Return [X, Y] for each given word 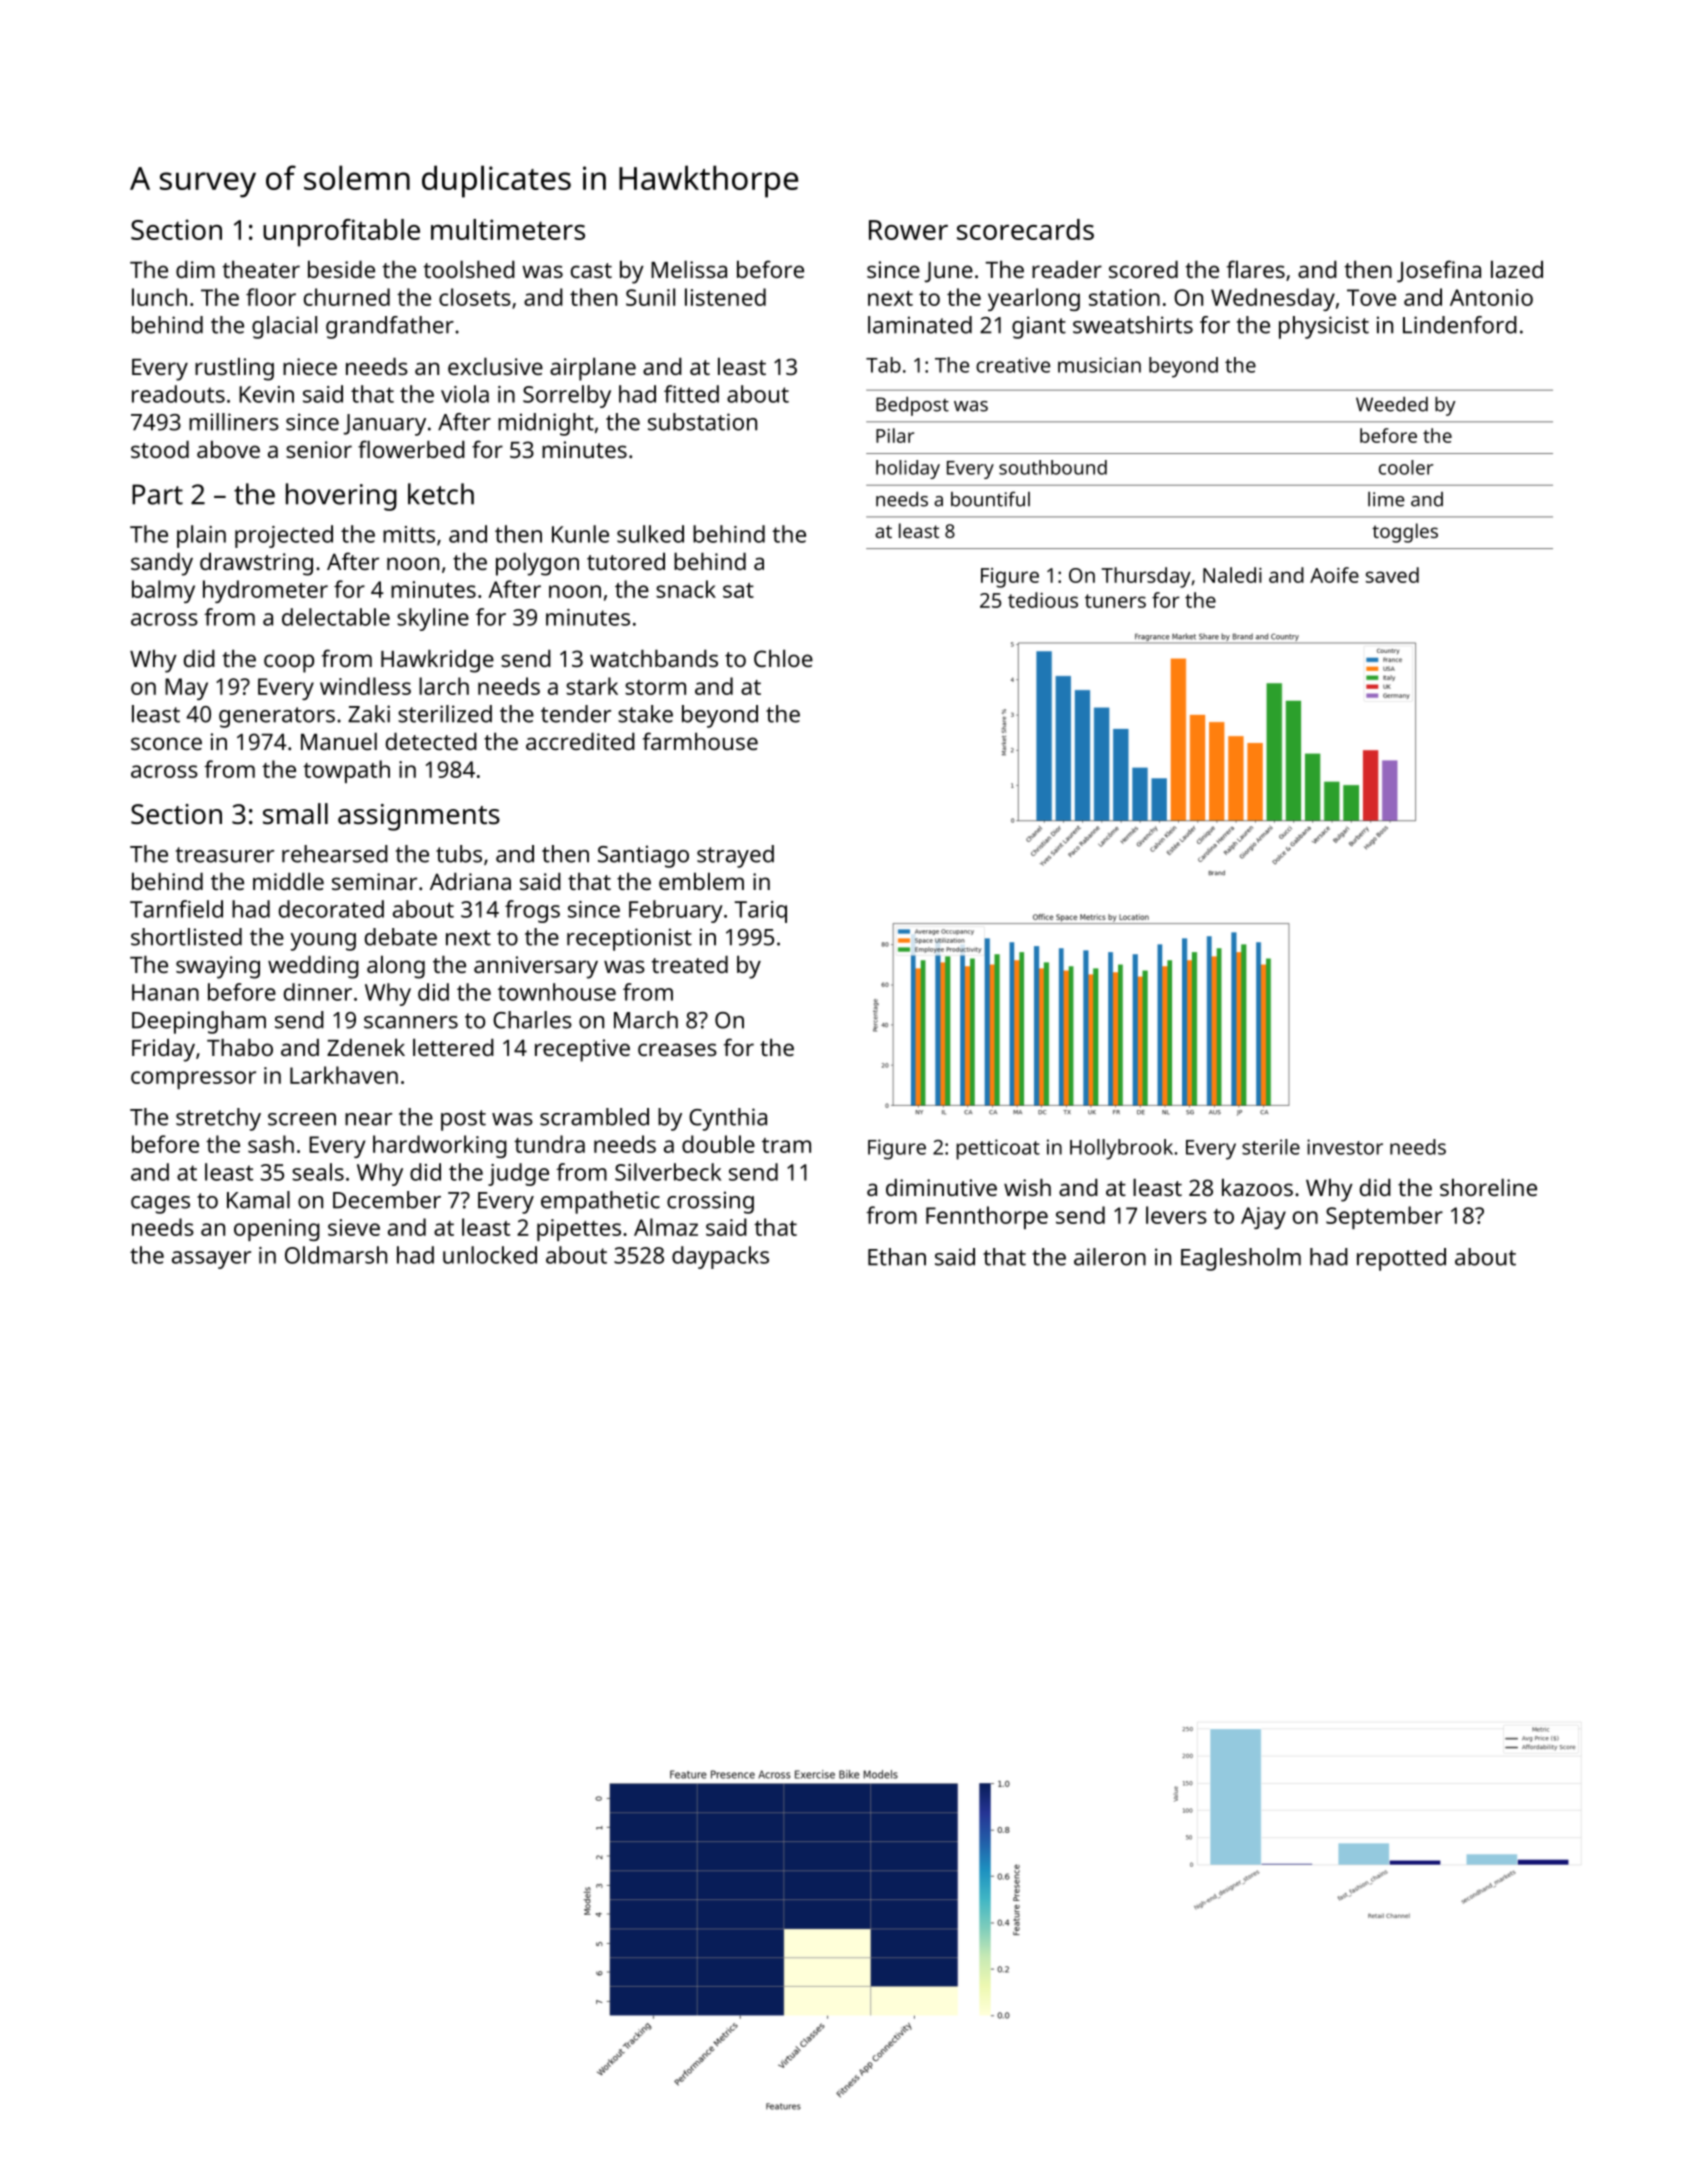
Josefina [1439, 271]
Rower [908, 230]
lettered [453, 1047]
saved [1392, 575]
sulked [650, 534]
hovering [341, 497]
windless [365, 686]
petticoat [998, 1149]
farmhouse [700, 741]
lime [1386, 499]
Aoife [1334, 575]
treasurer [225, 855]
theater [261, 269]
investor [1345, 1147]
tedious [1043, 600]
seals [318, 1172]
